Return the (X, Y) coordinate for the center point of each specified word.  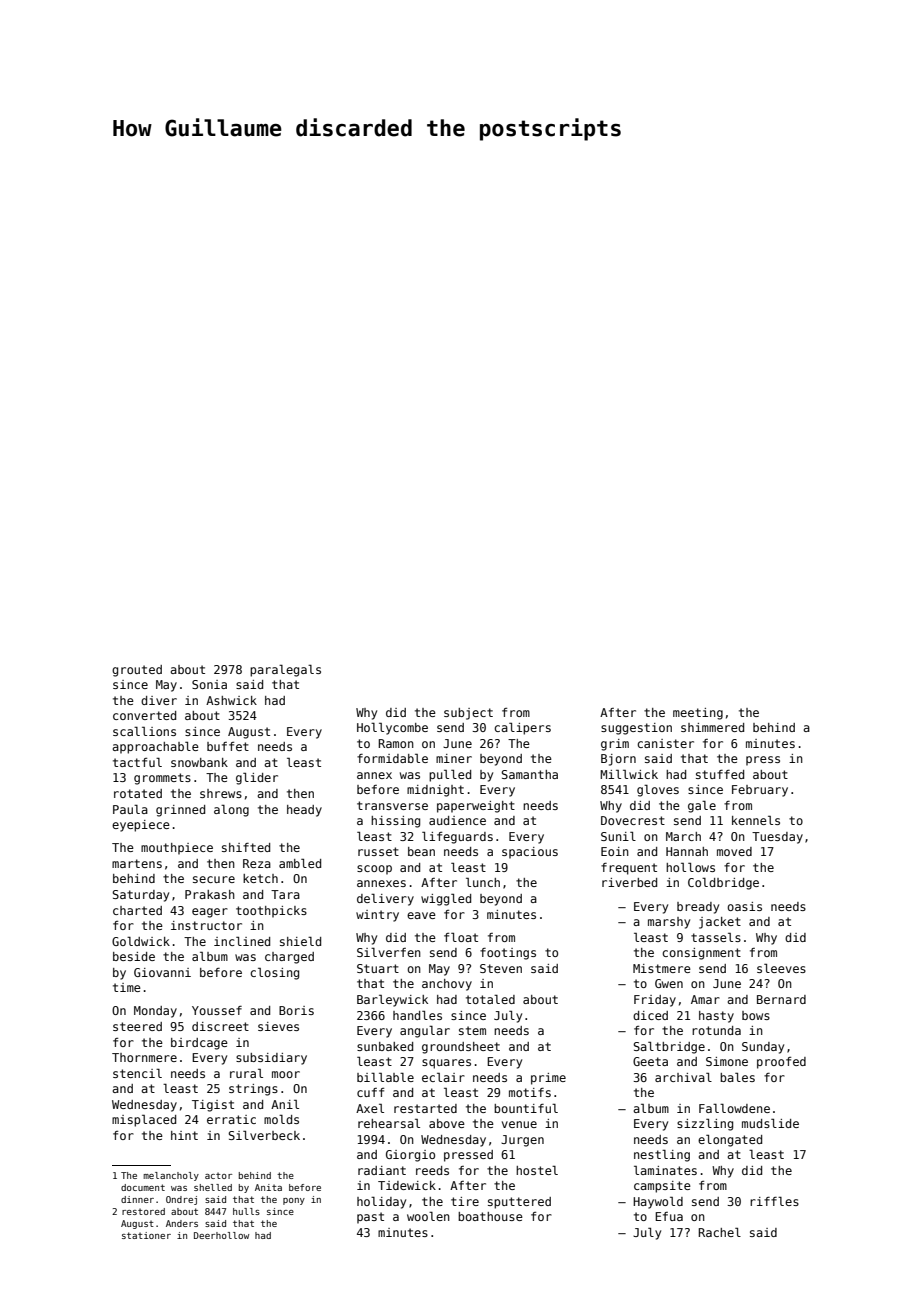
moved (734, 851)
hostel (537, 1170)
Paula (130, 809)
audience (457, 820)
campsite (662, 1187)
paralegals (285, 671)
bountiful (526, 1108)
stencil (137, 1073)
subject (468, 714)
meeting (698, 714)
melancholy (171, 1176)
